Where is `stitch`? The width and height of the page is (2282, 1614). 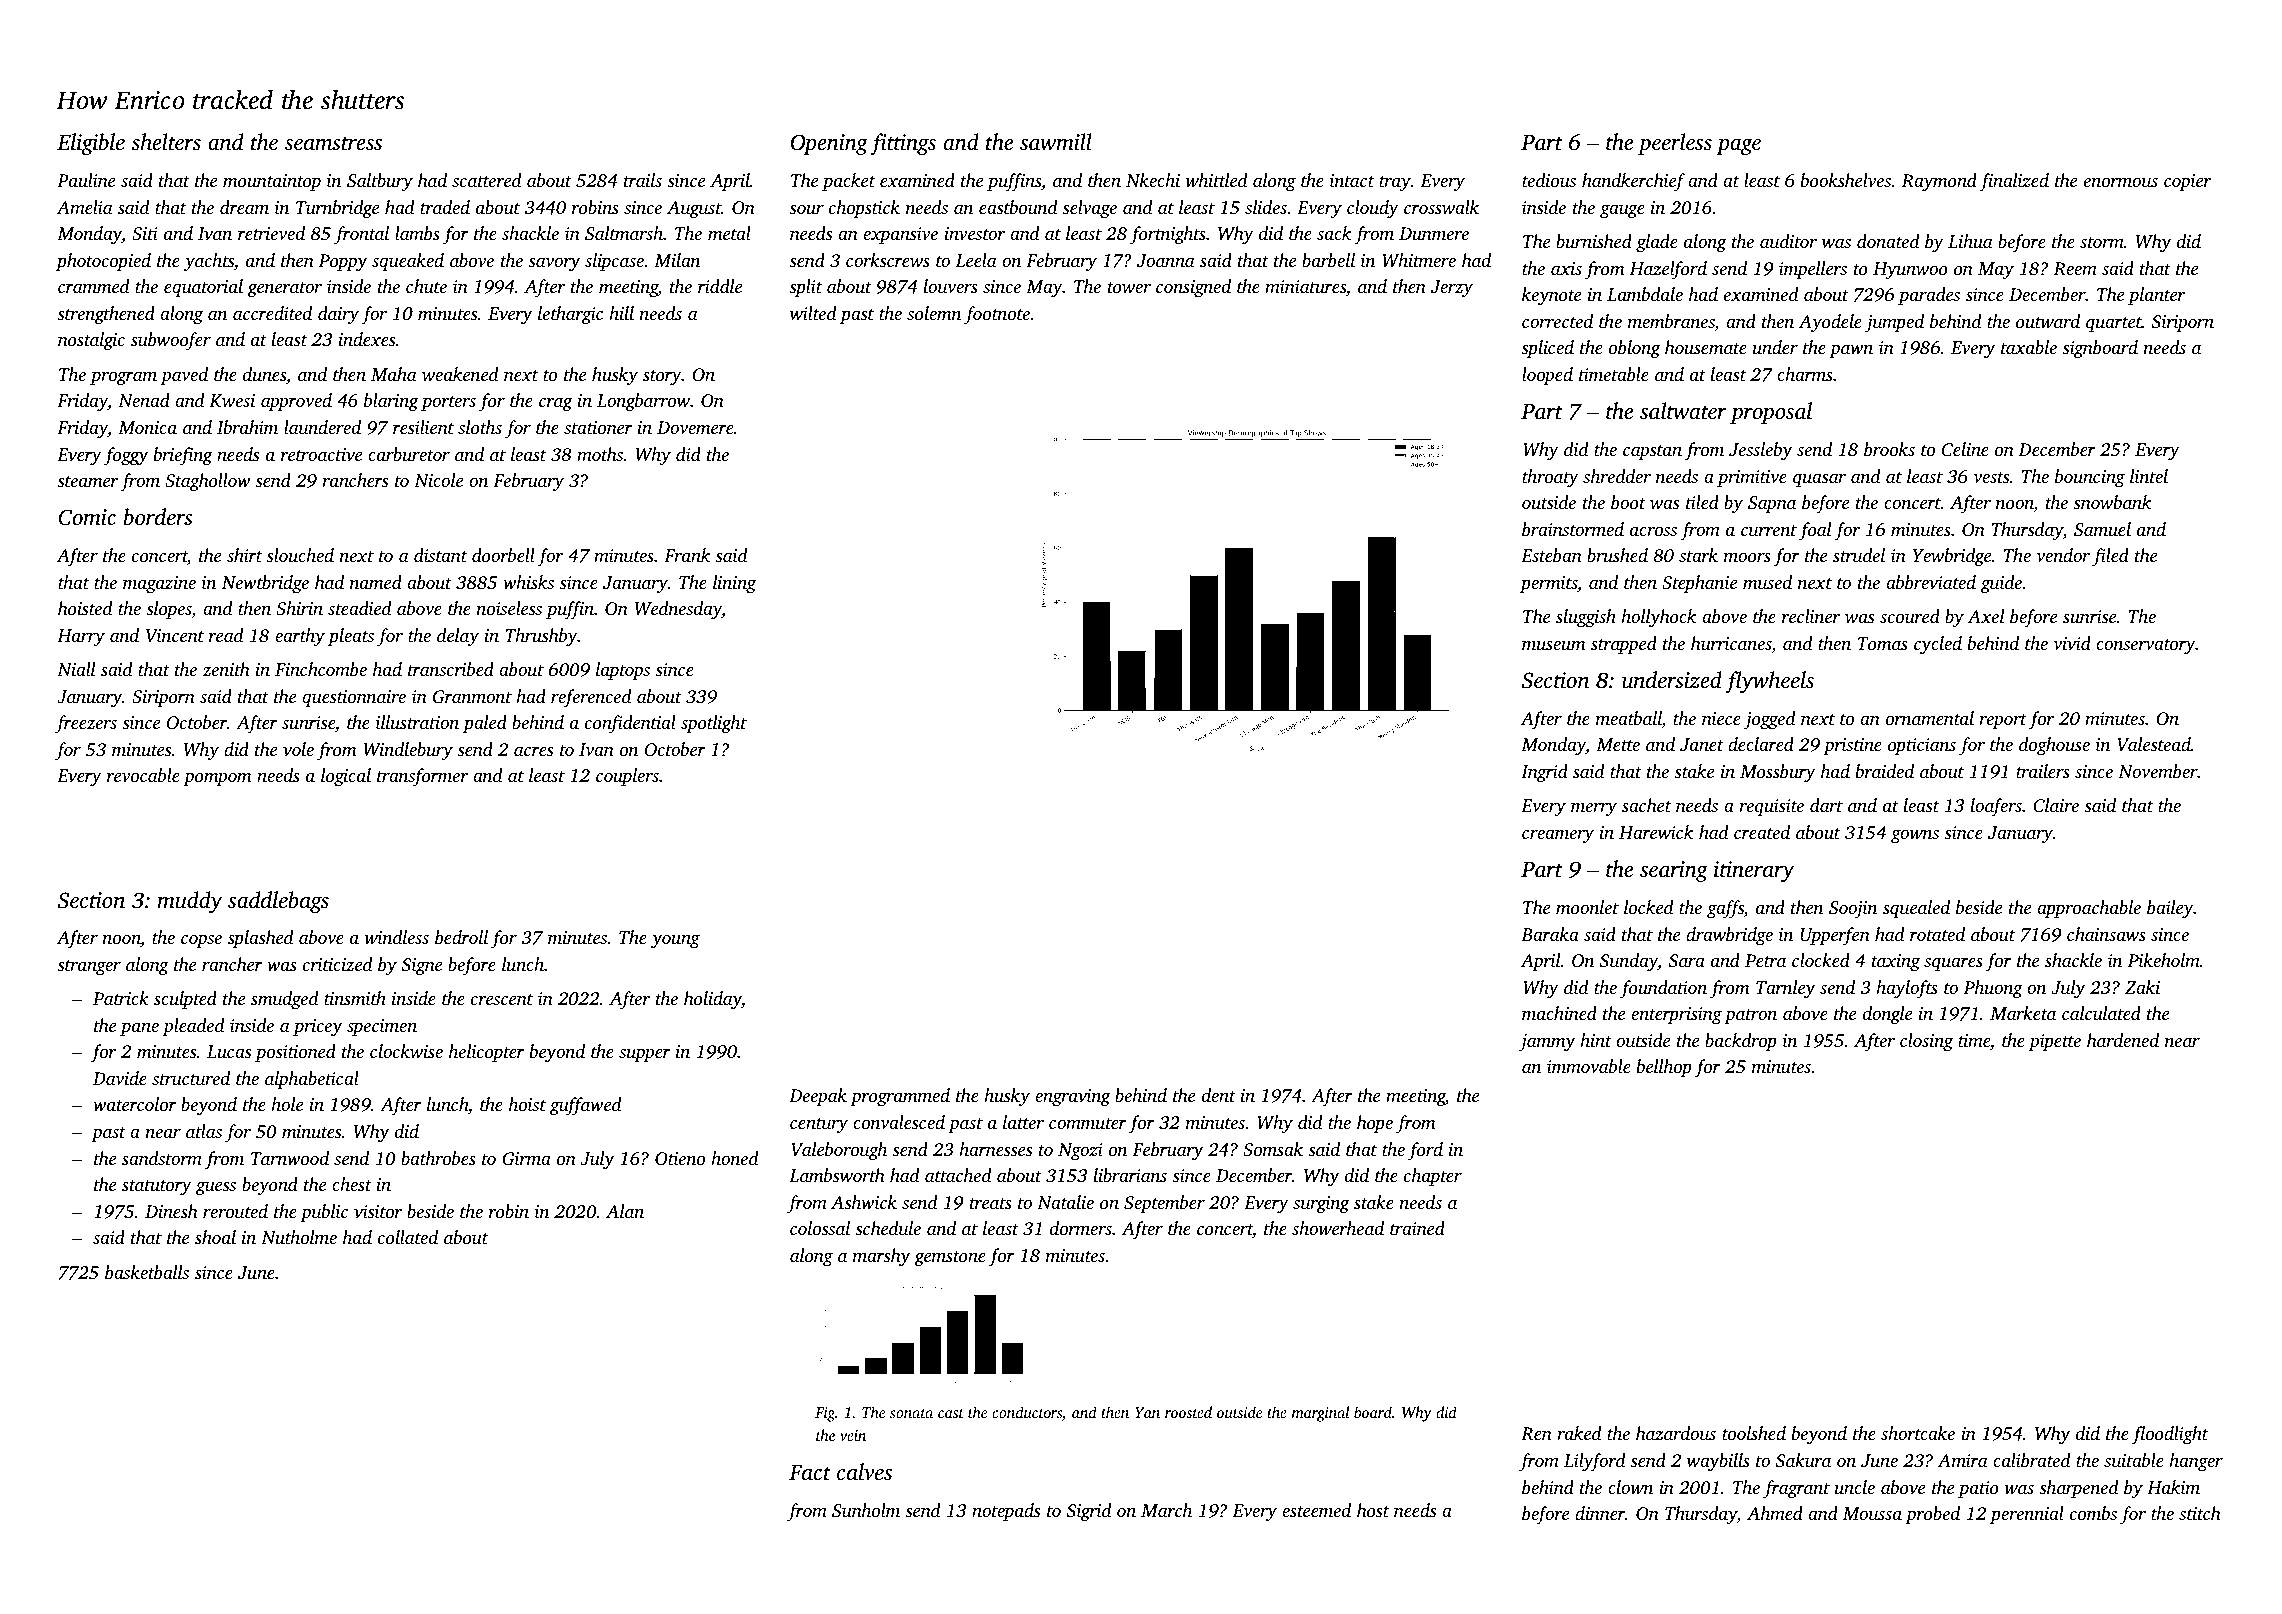 stitch is located at coordinates (2200, 1513).
